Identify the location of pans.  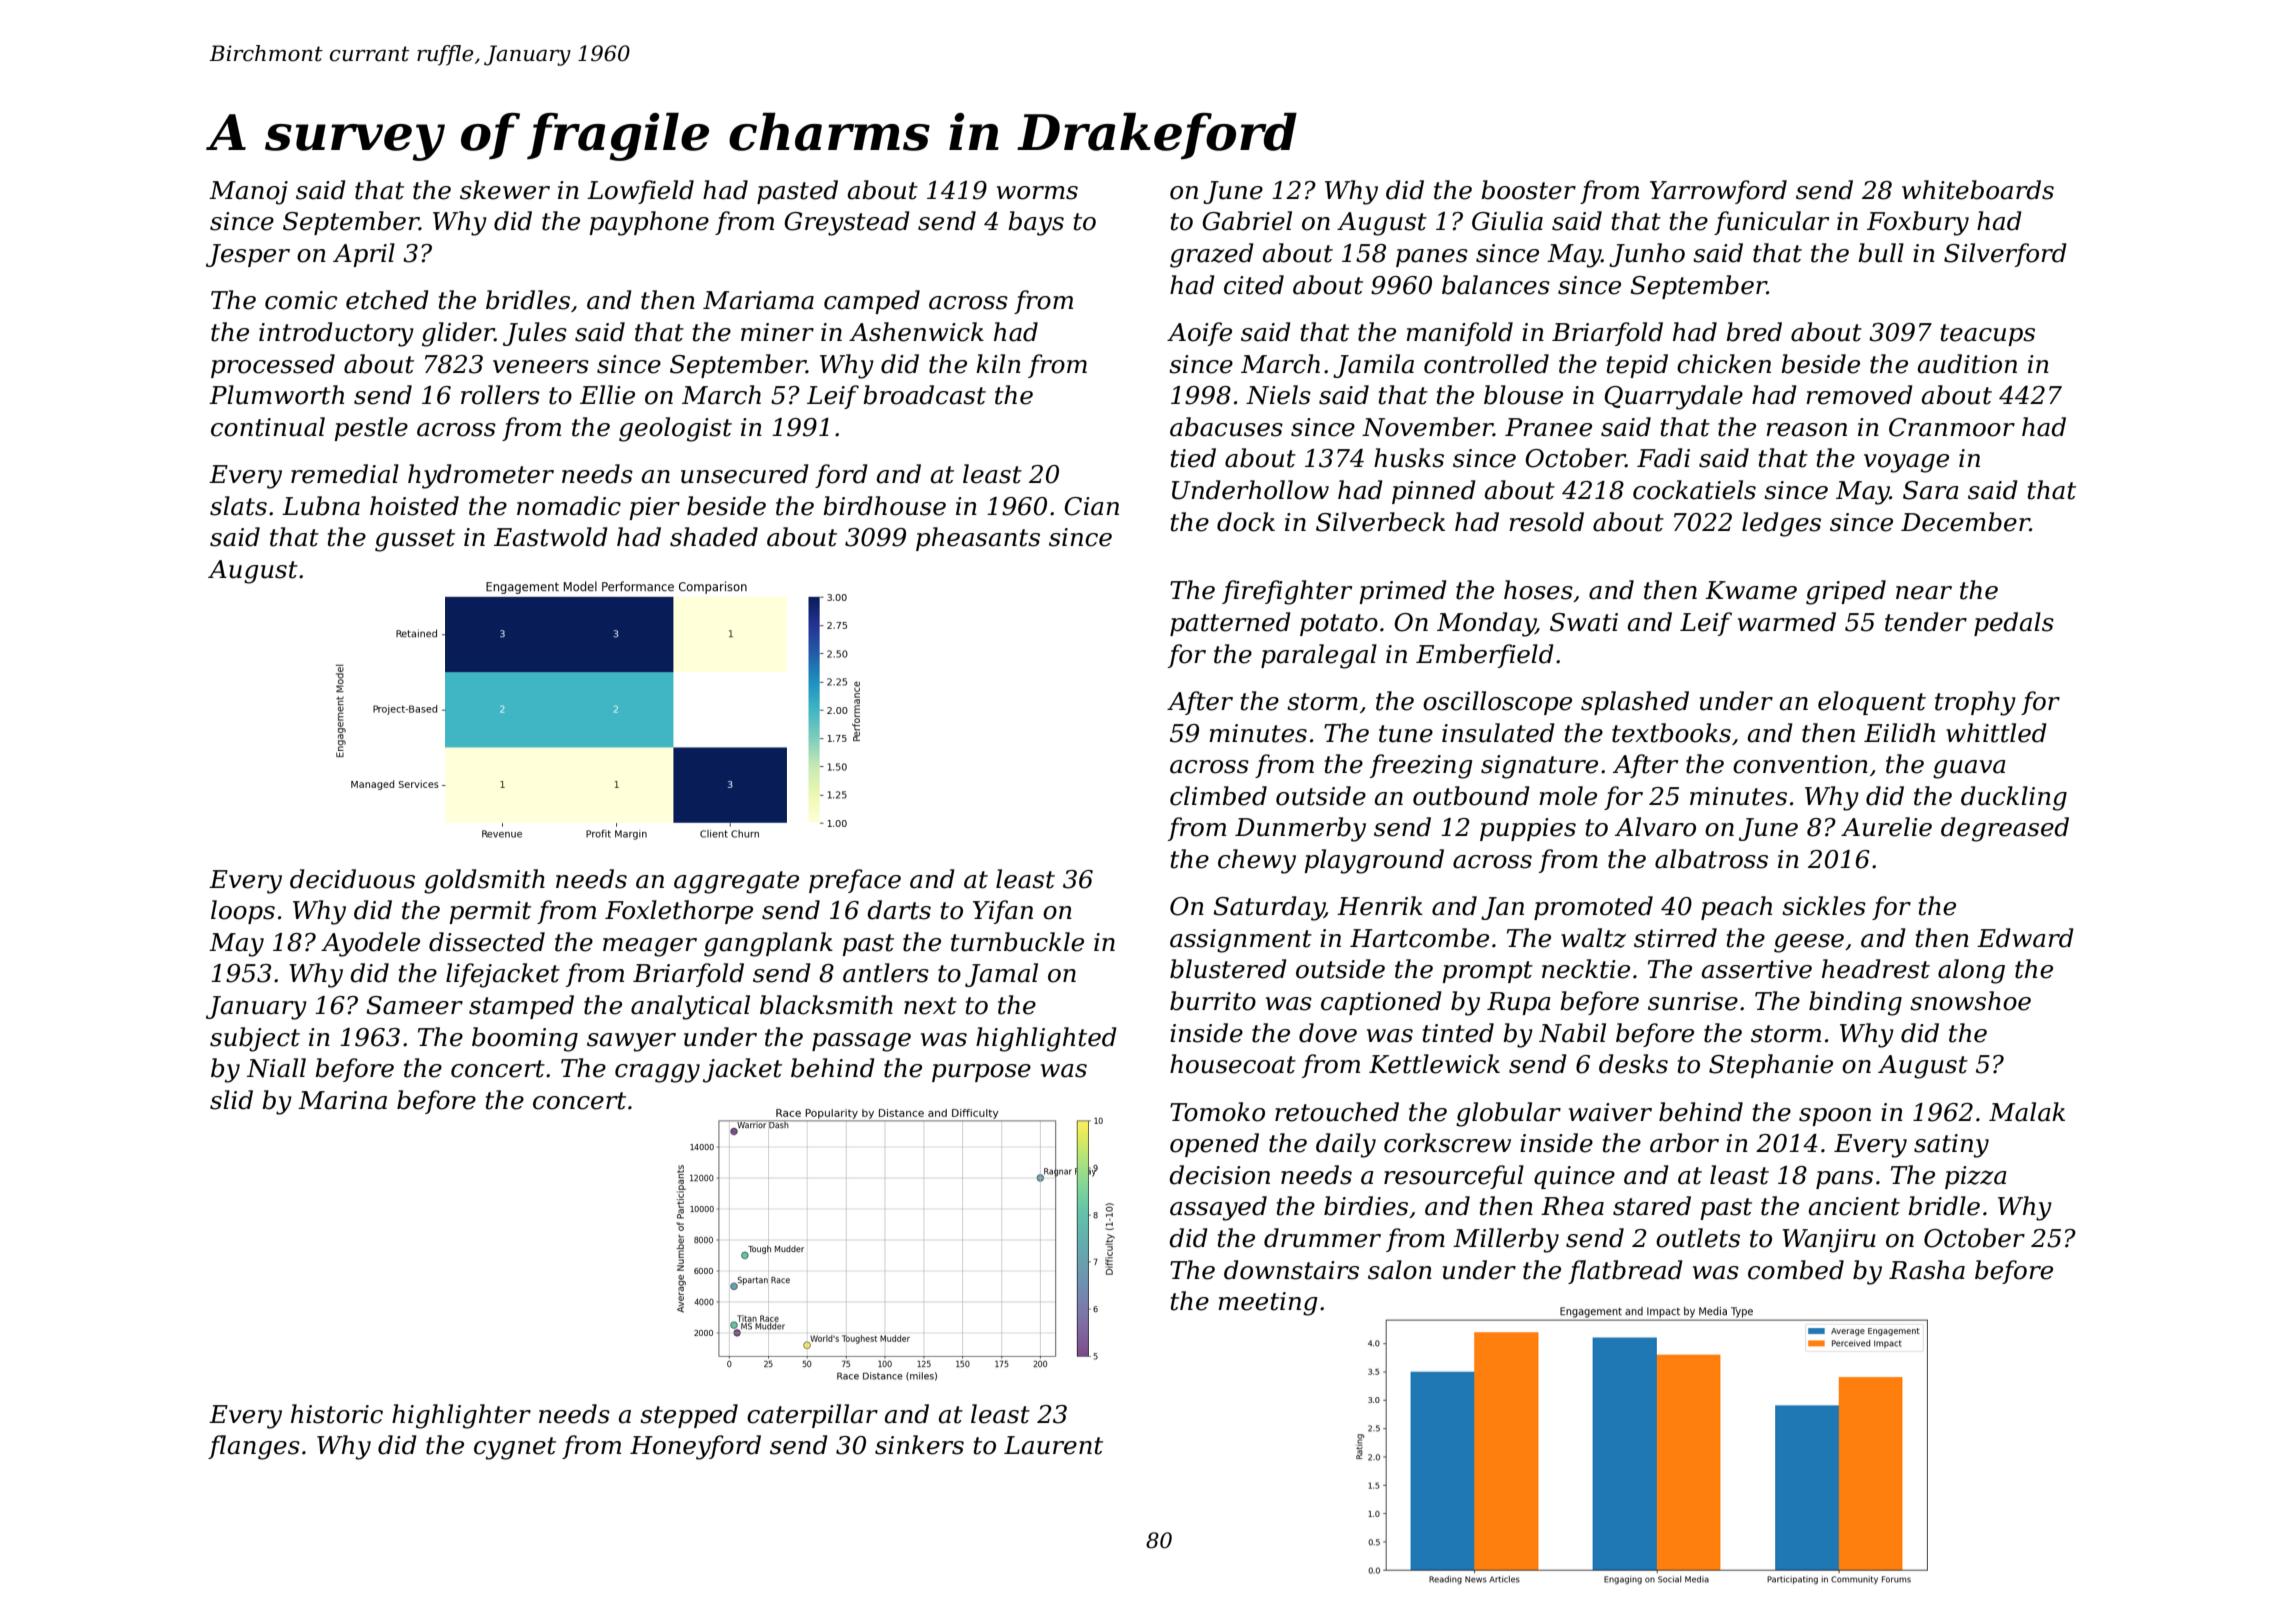
(1844, 1180).
